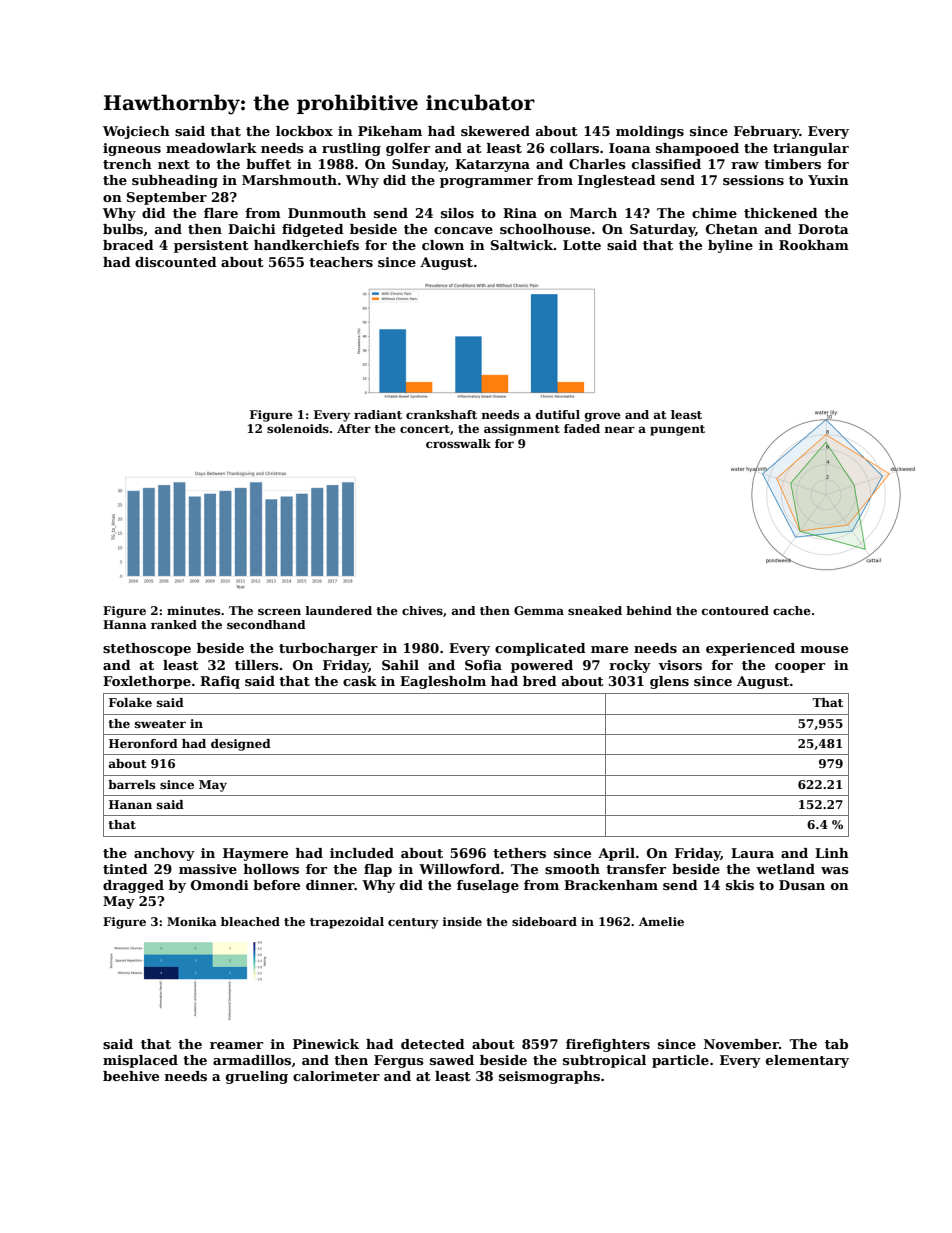  I want to click on seismographs, so click(549, 1077).
